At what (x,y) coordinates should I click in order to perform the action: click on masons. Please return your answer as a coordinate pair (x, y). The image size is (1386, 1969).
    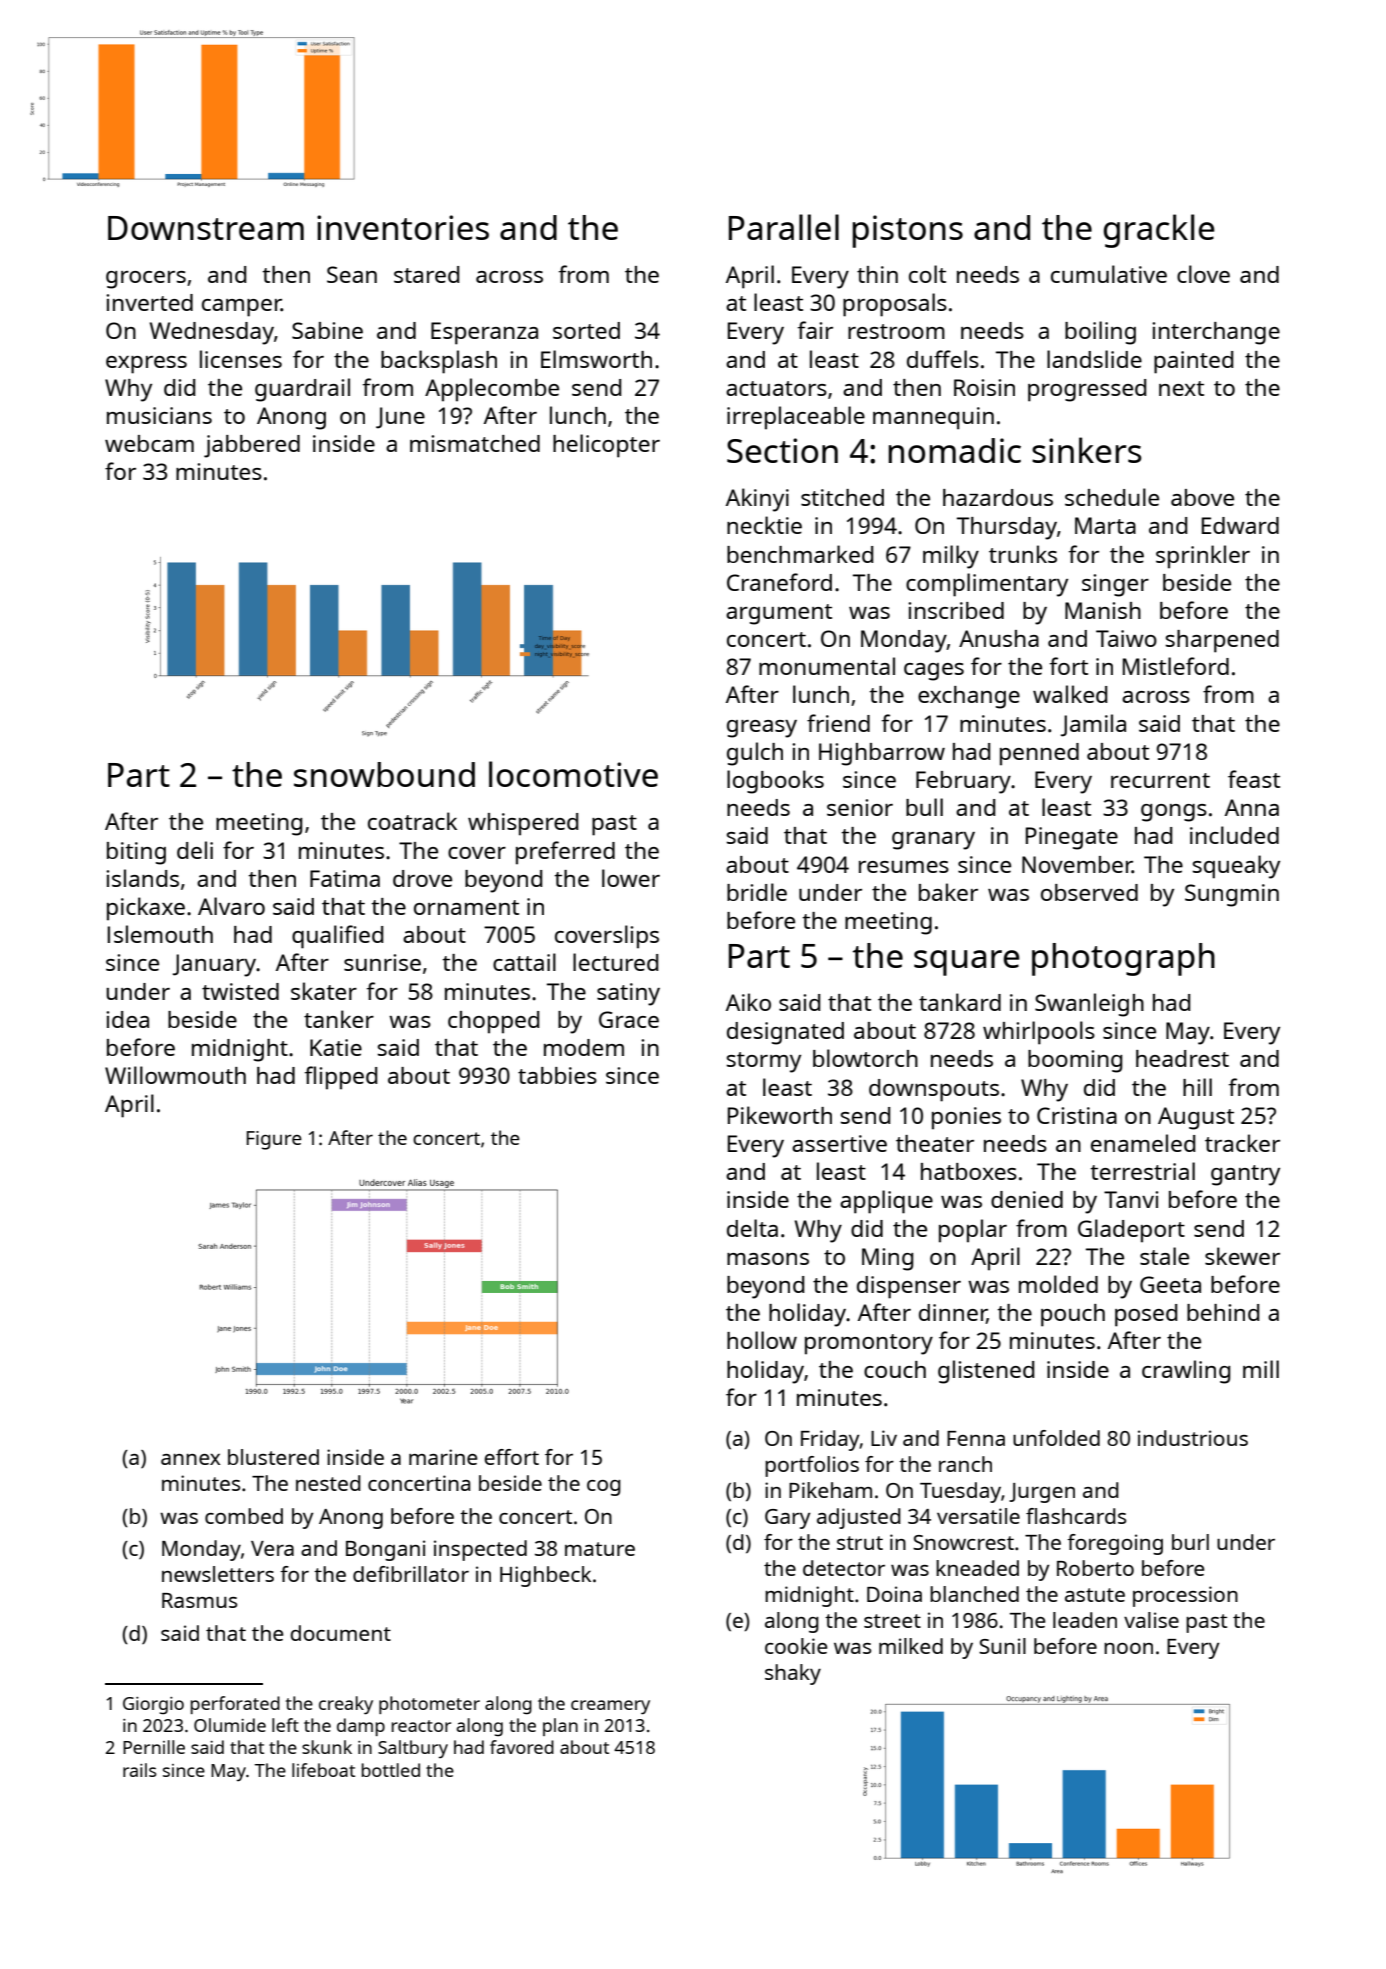
    Looking at the image, I should click on (768, 1259).
